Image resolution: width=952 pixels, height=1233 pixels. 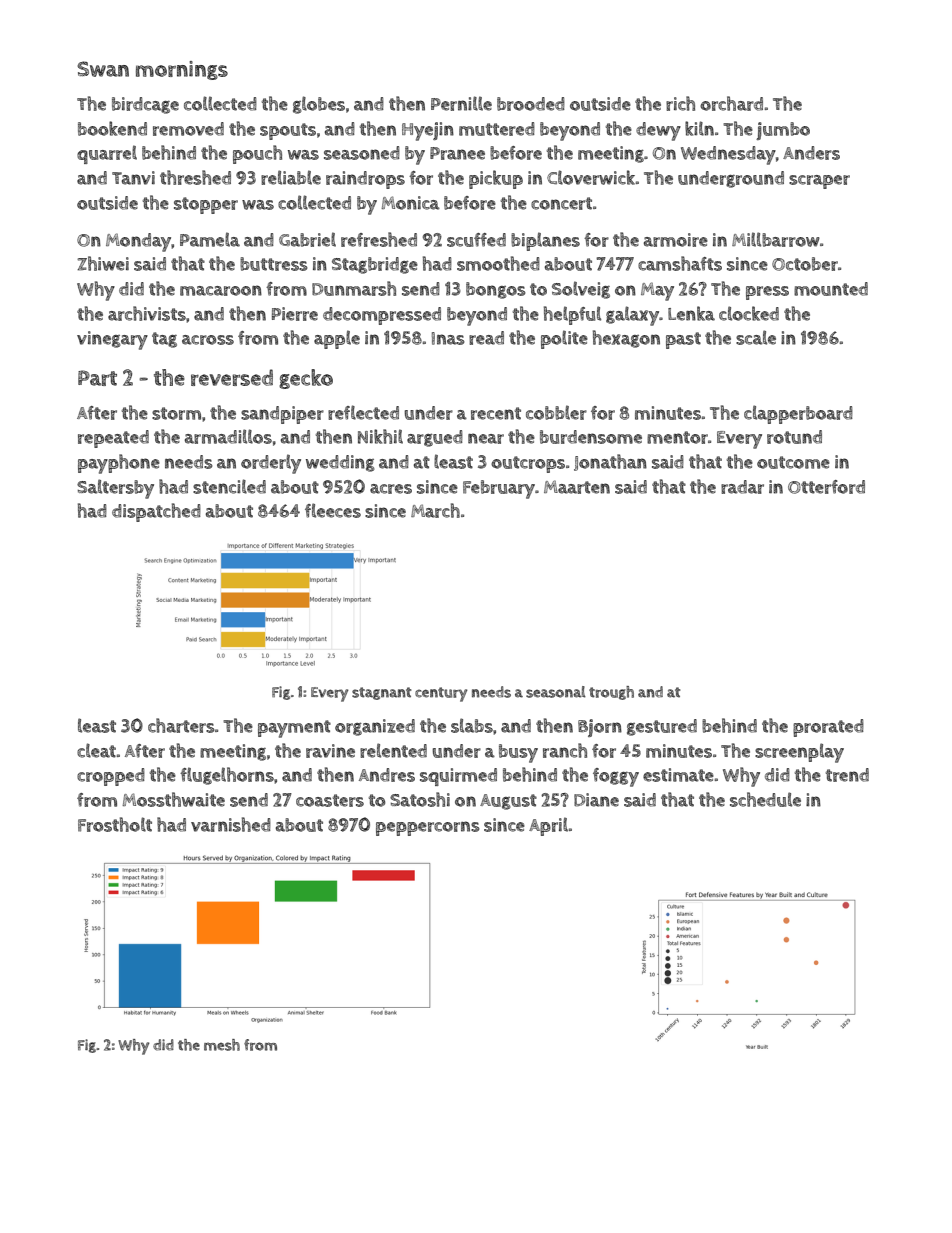 I want to click on Zhiwei, so click(x=103, y=263).
